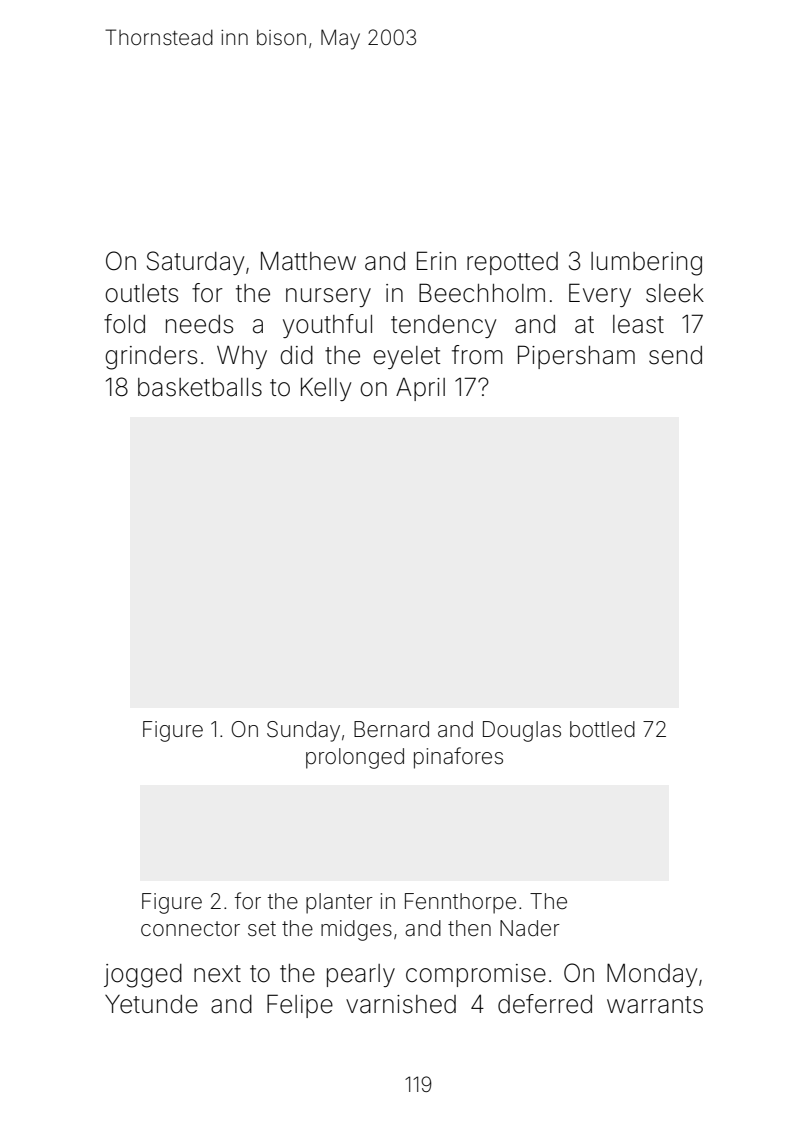  I want to click on Matthew, so click(308, 261).
